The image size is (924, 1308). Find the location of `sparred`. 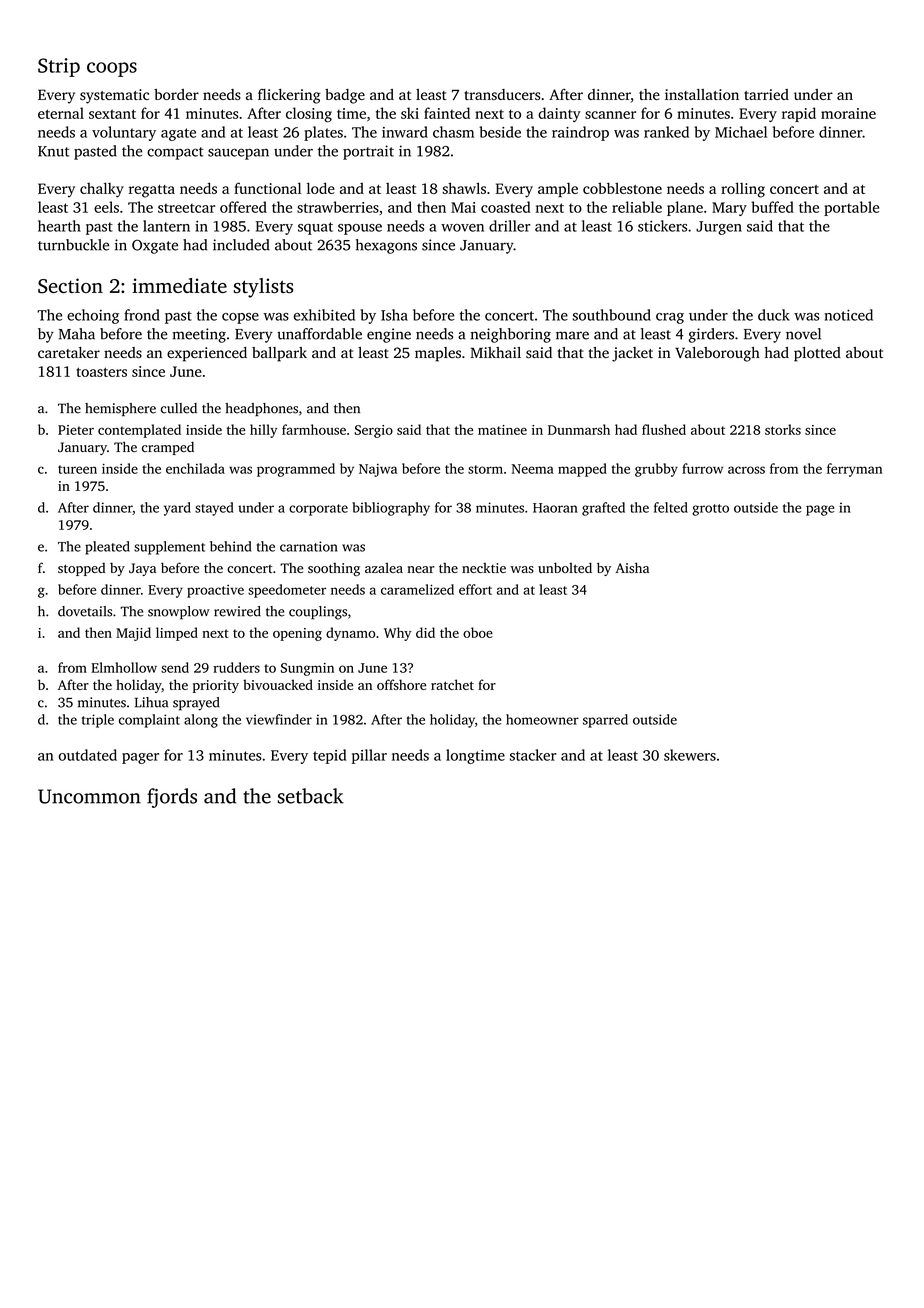

sparred is located at coordinates (605, 721).
